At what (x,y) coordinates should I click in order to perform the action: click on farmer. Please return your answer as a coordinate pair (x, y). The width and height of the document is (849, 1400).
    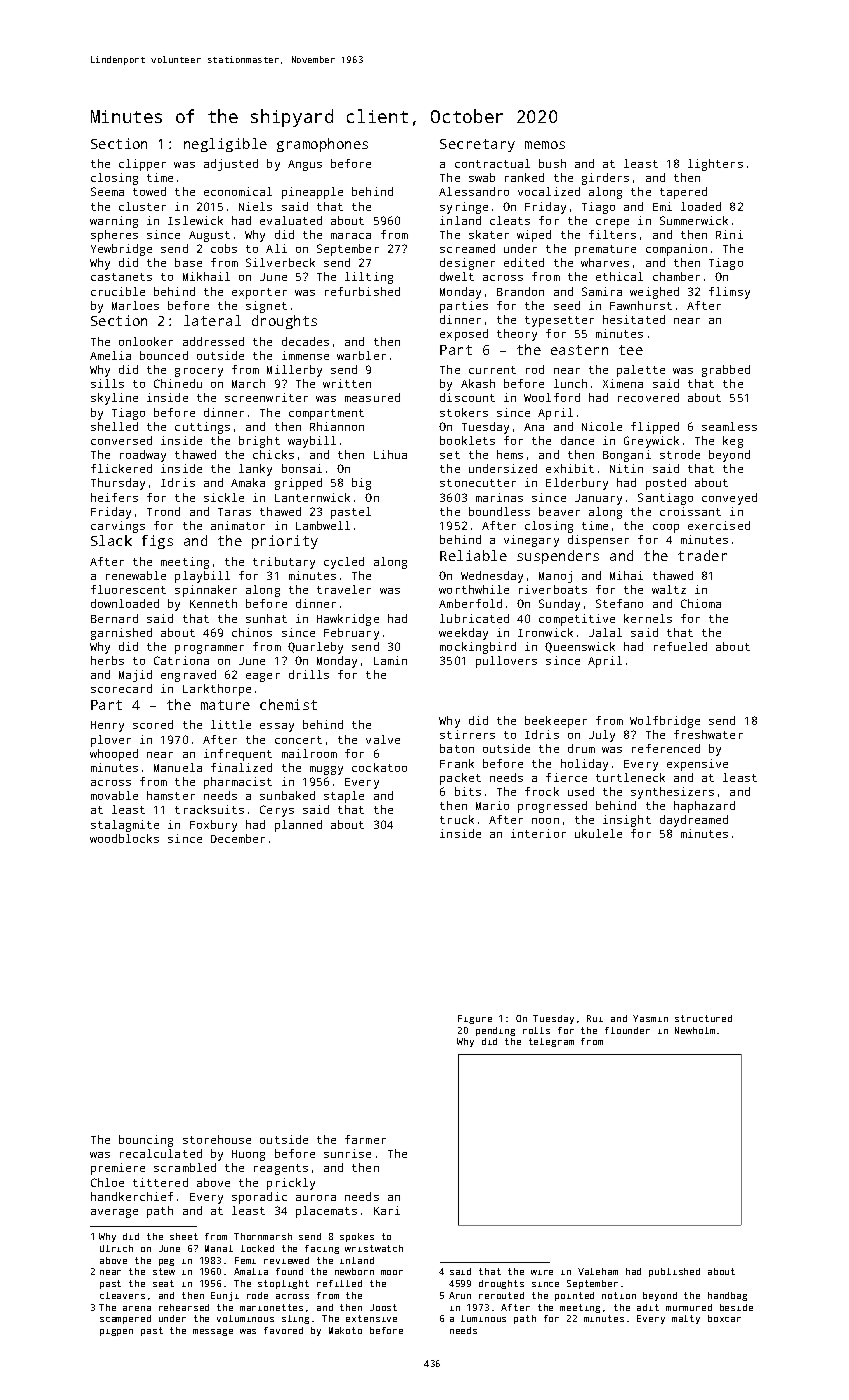
    Looking at the image, I should click on (365, 1139).
